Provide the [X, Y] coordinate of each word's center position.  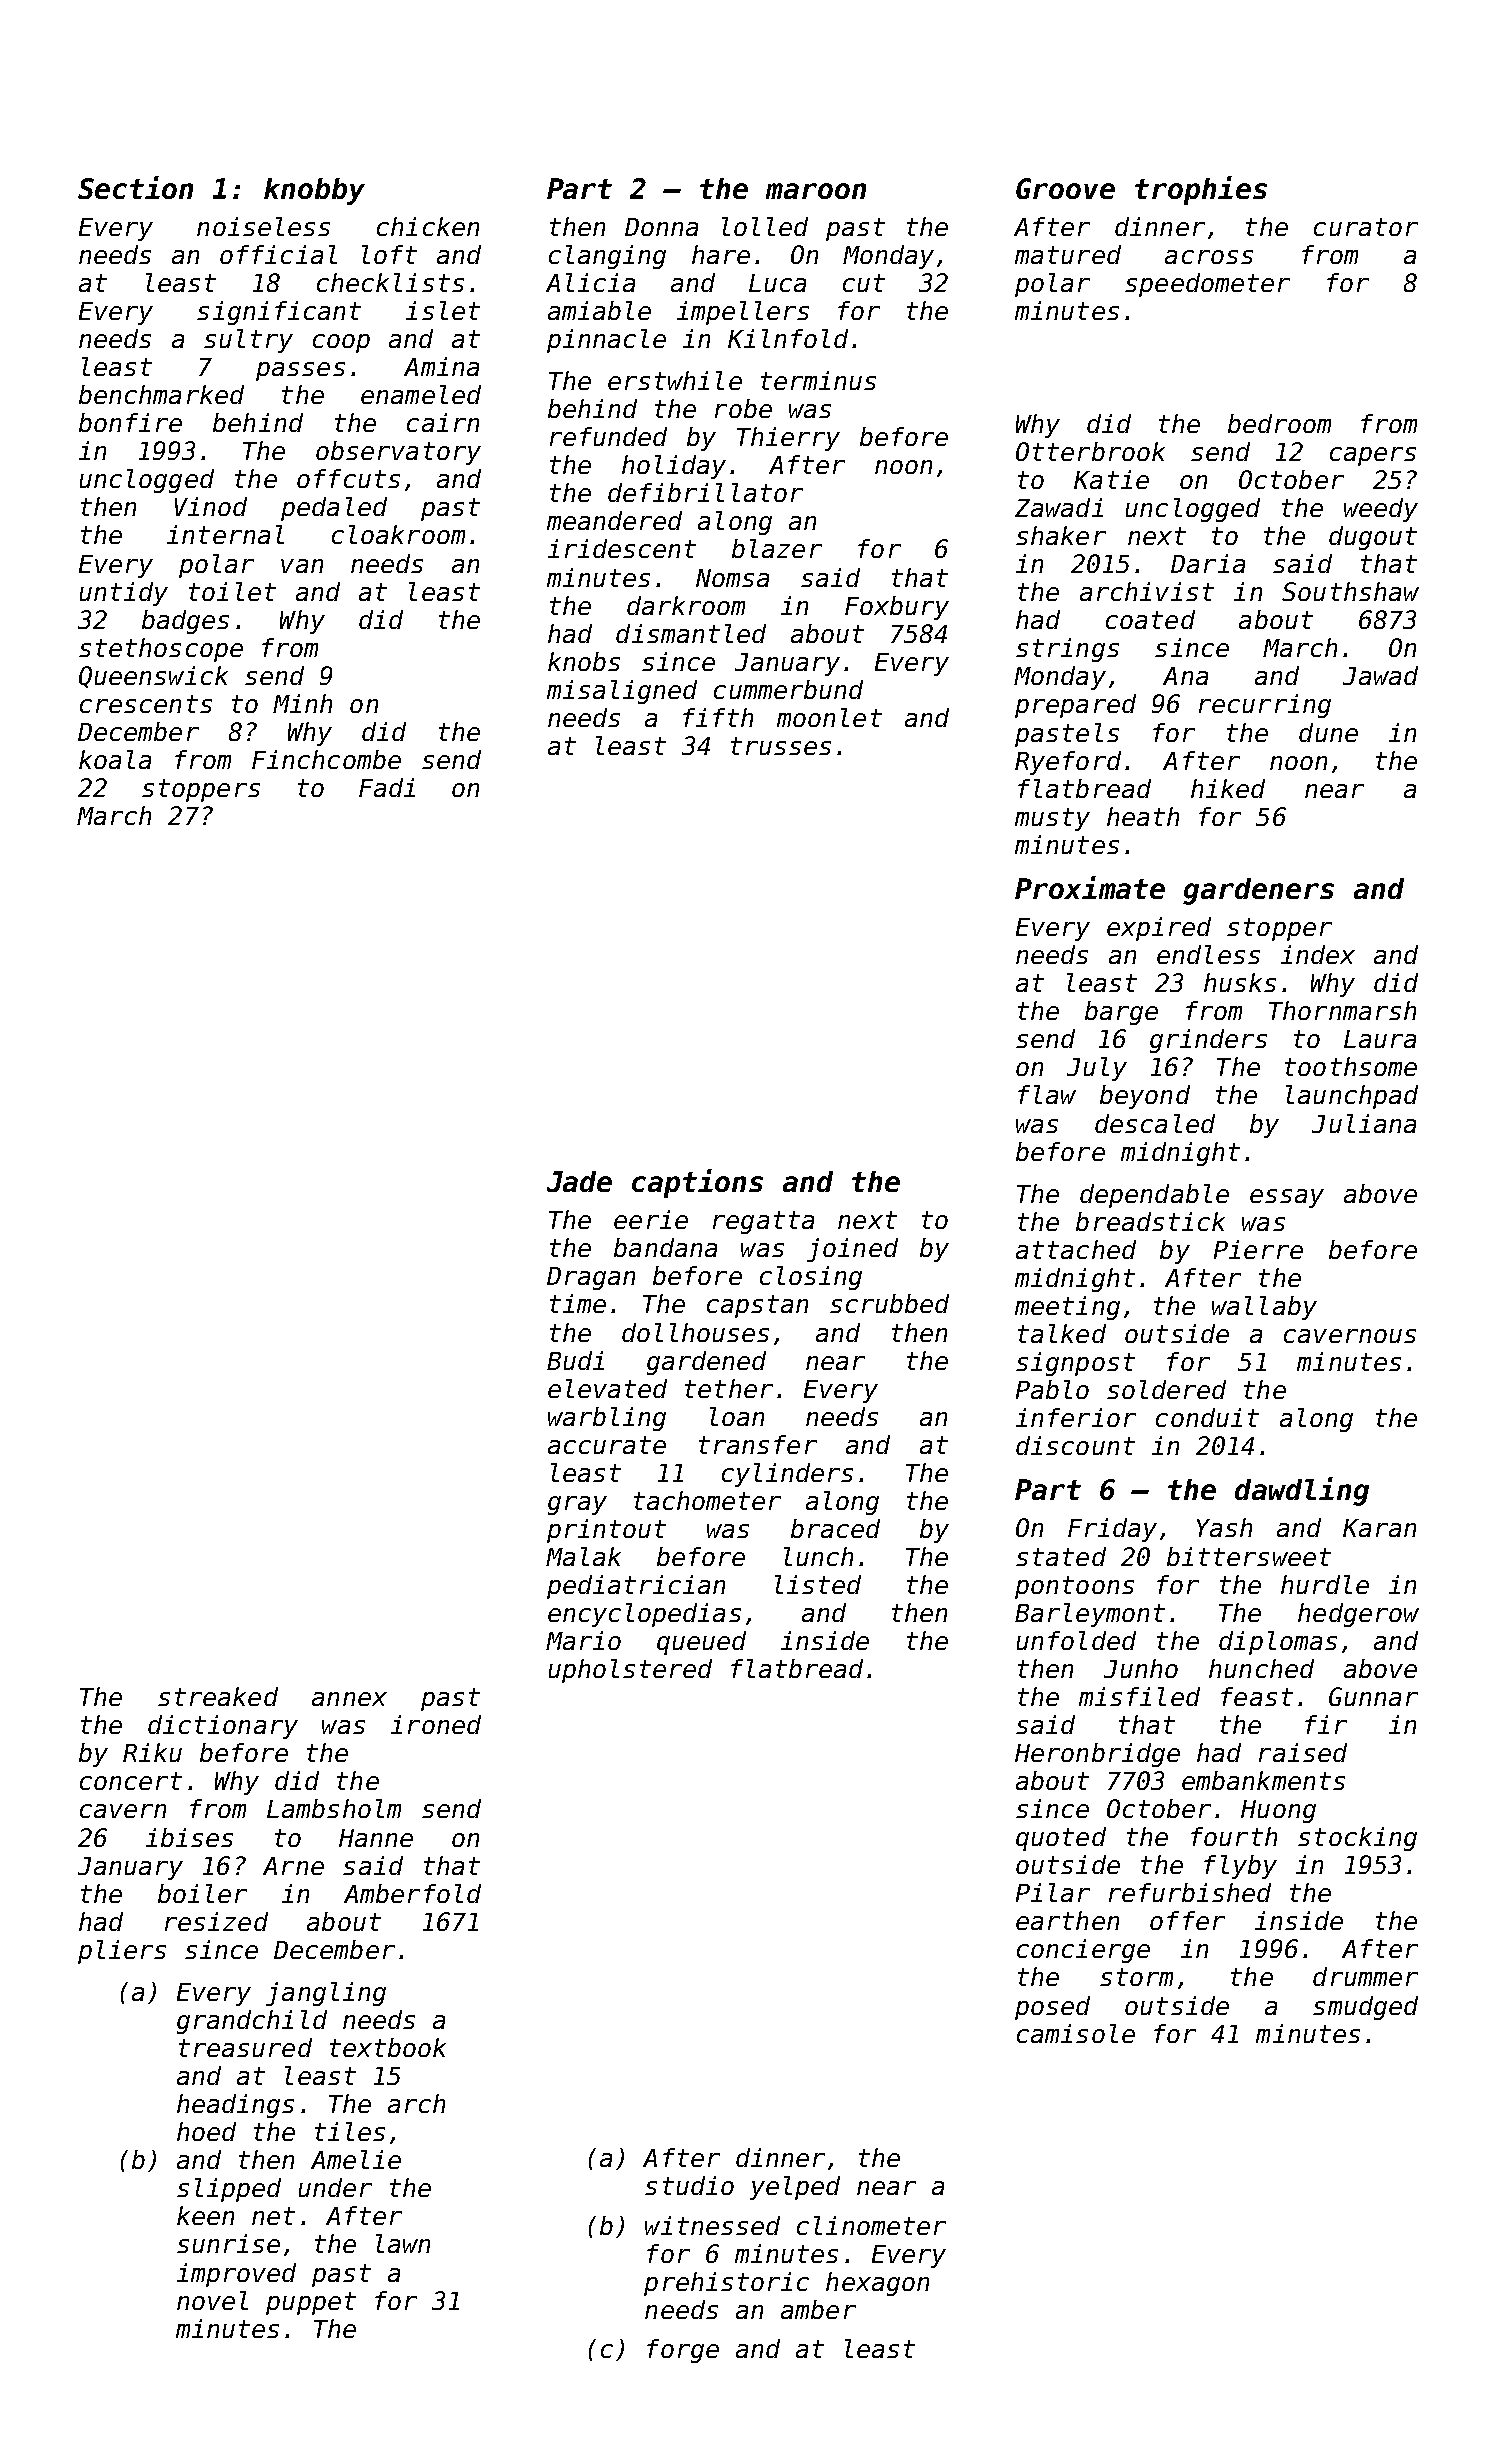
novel [212, 2300]
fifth [718, 717]
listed [818, 1584]
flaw [1047, 1094]
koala [115, 759]
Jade [579, 1181]
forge [683, 2351]
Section [135, 187]
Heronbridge [1097, 1755]
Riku [152, 1752]
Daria [1208, 563]
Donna [661, 227]
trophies [1201, 190]
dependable [1154, 1196]
